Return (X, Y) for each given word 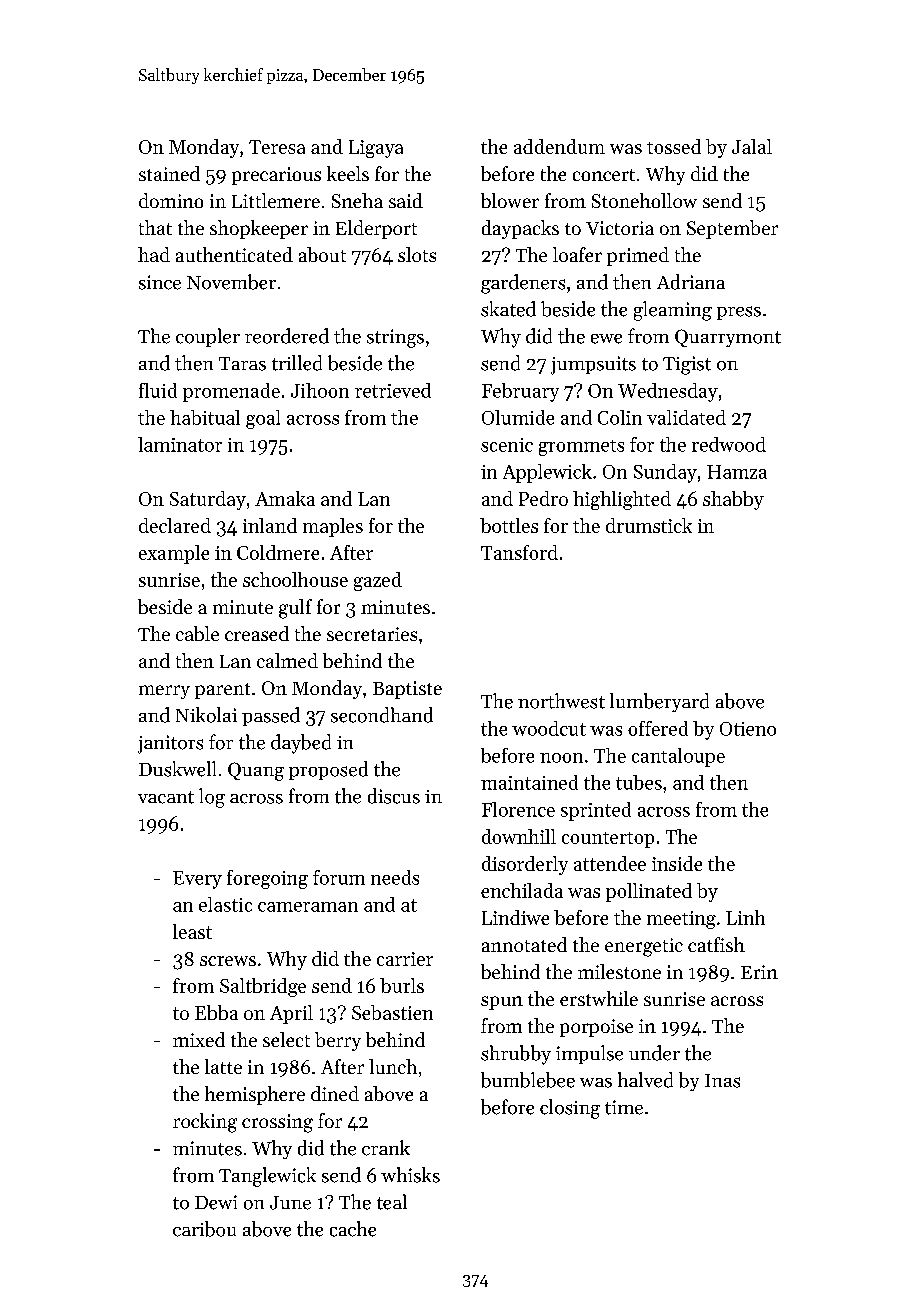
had (154, 254)
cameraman (308, 907)
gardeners (523, 284)
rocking (205, 1123)
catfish (716, 944)
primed (638, 256)
